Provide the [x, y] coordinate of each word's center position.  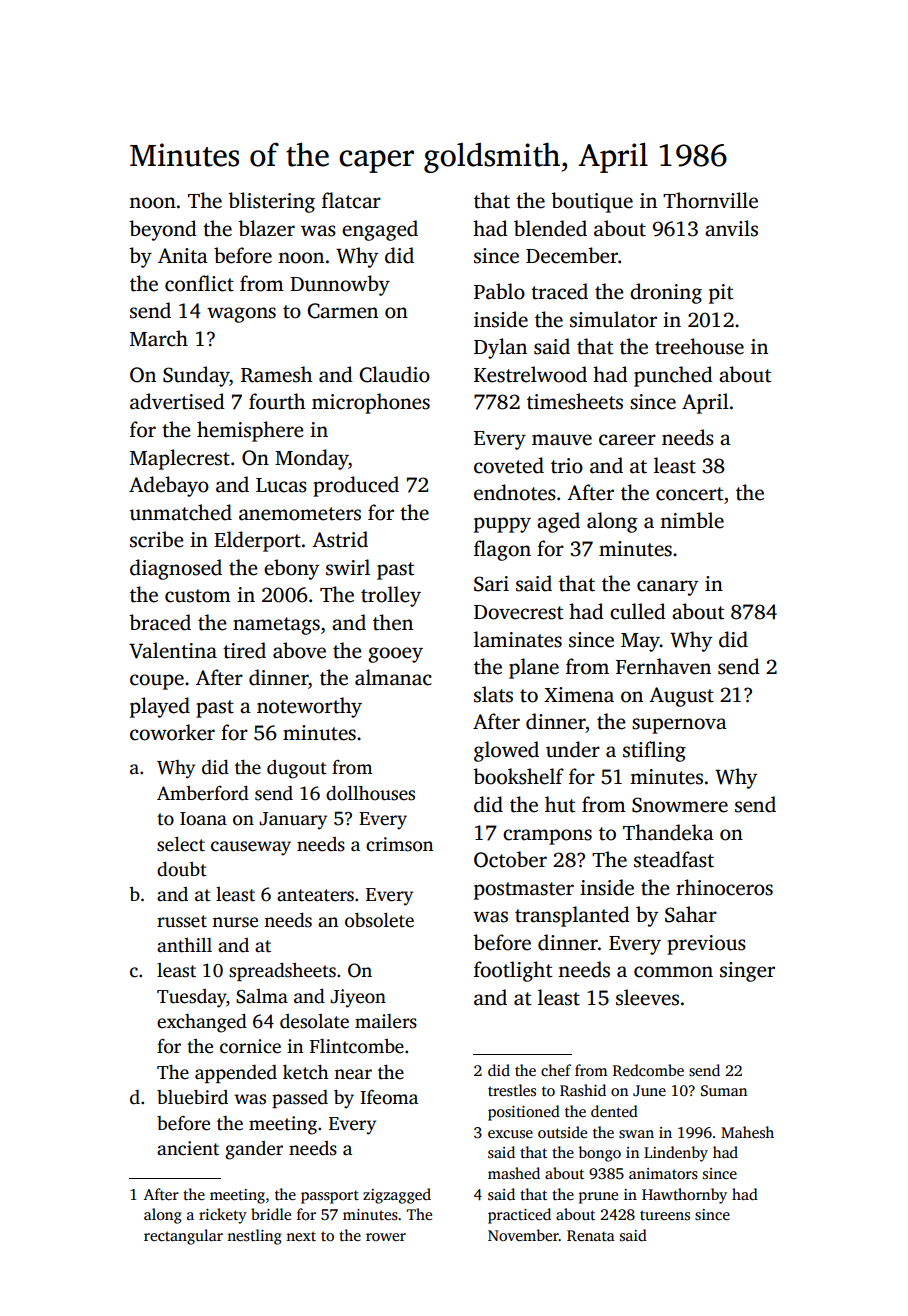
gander [254, 1150]
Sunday [196, 376]
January [293, 821]
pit [721, 294]
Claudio [394, 374]
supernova [679, 726]
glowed [506, 751]
